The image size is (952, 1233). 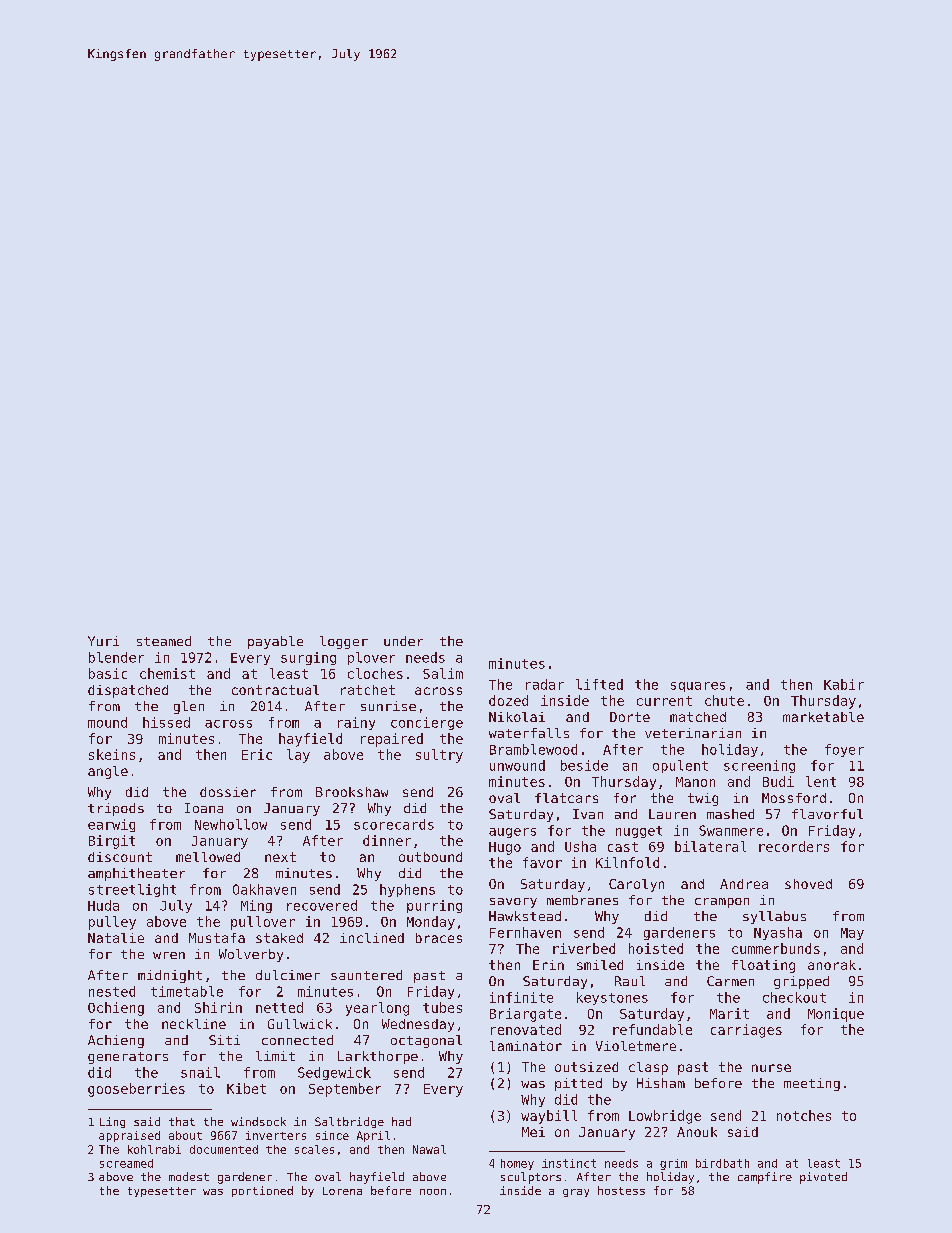 What do you see at coordinates (698, 687) in the screenshot?
I see `squares` at bounding box center [698, 687].
